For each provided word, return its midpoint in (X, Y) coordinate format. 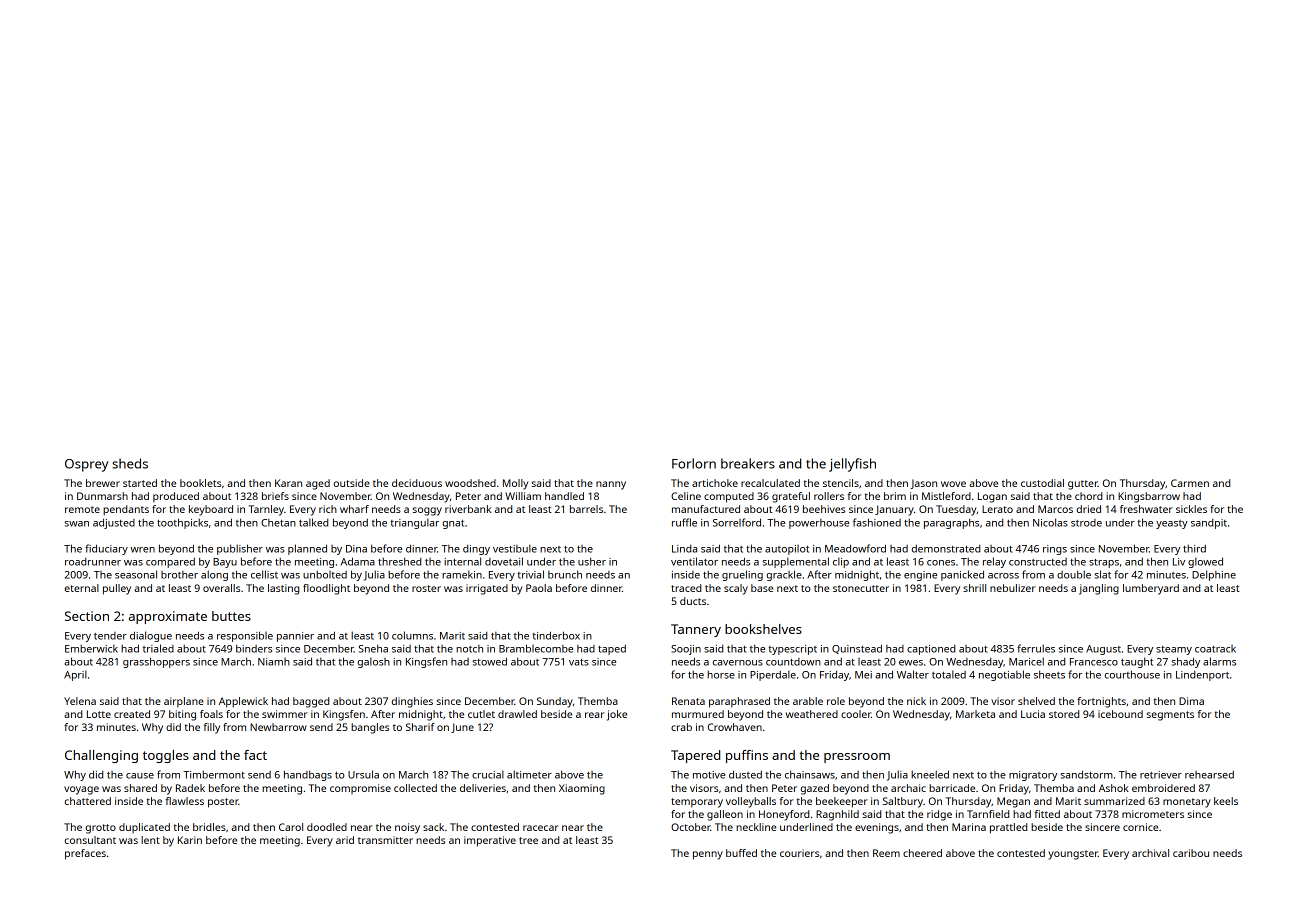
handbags (308, 775)
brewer (103, 483)
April (75, 675)
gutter (1083, 485)
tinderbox (556, 635)
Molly (515, 484)
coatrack (1215, 649)
